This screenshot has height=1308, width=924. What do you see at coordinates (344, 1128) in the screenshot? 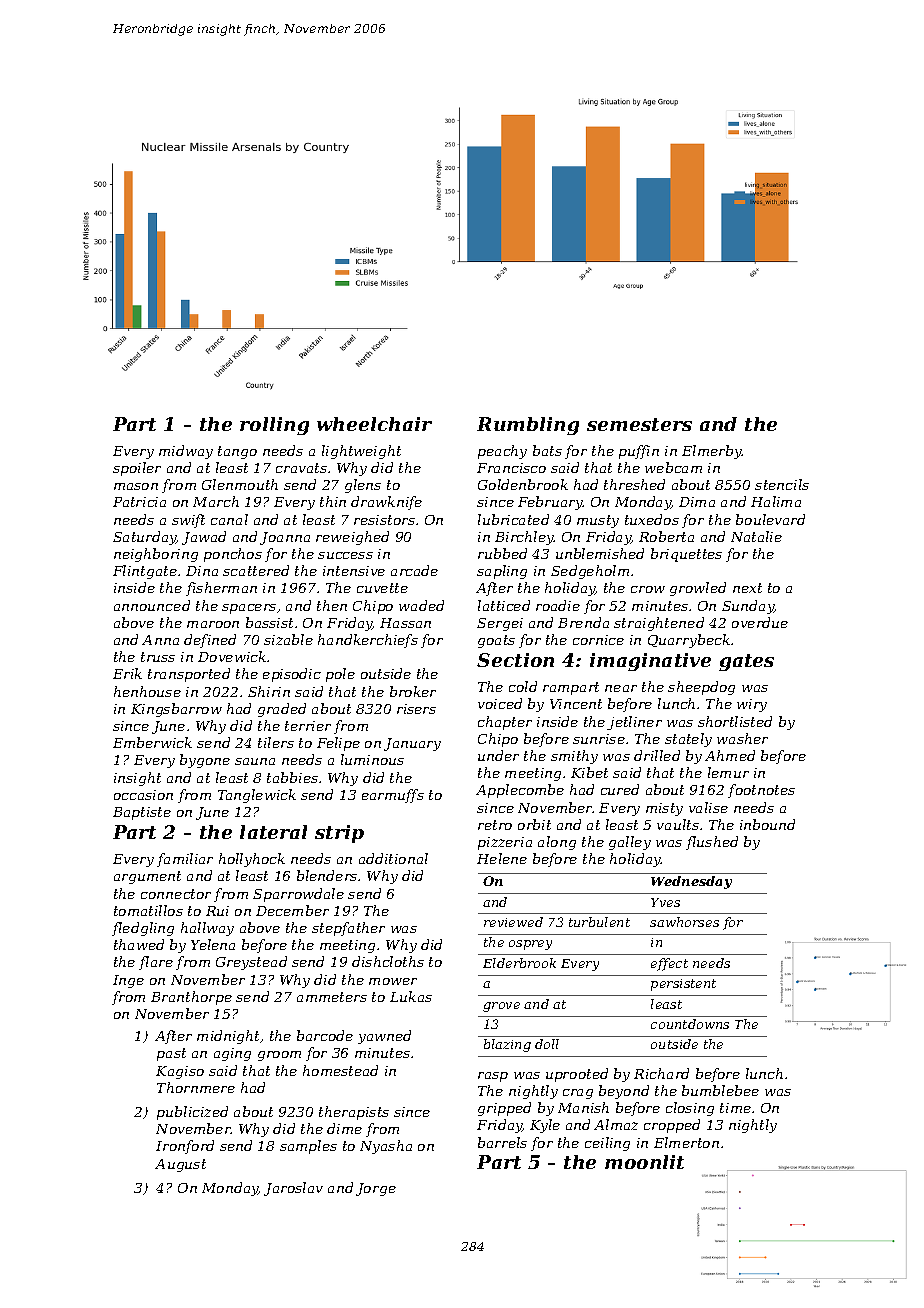
I see `dime` at bounding box center [344, 1128].
